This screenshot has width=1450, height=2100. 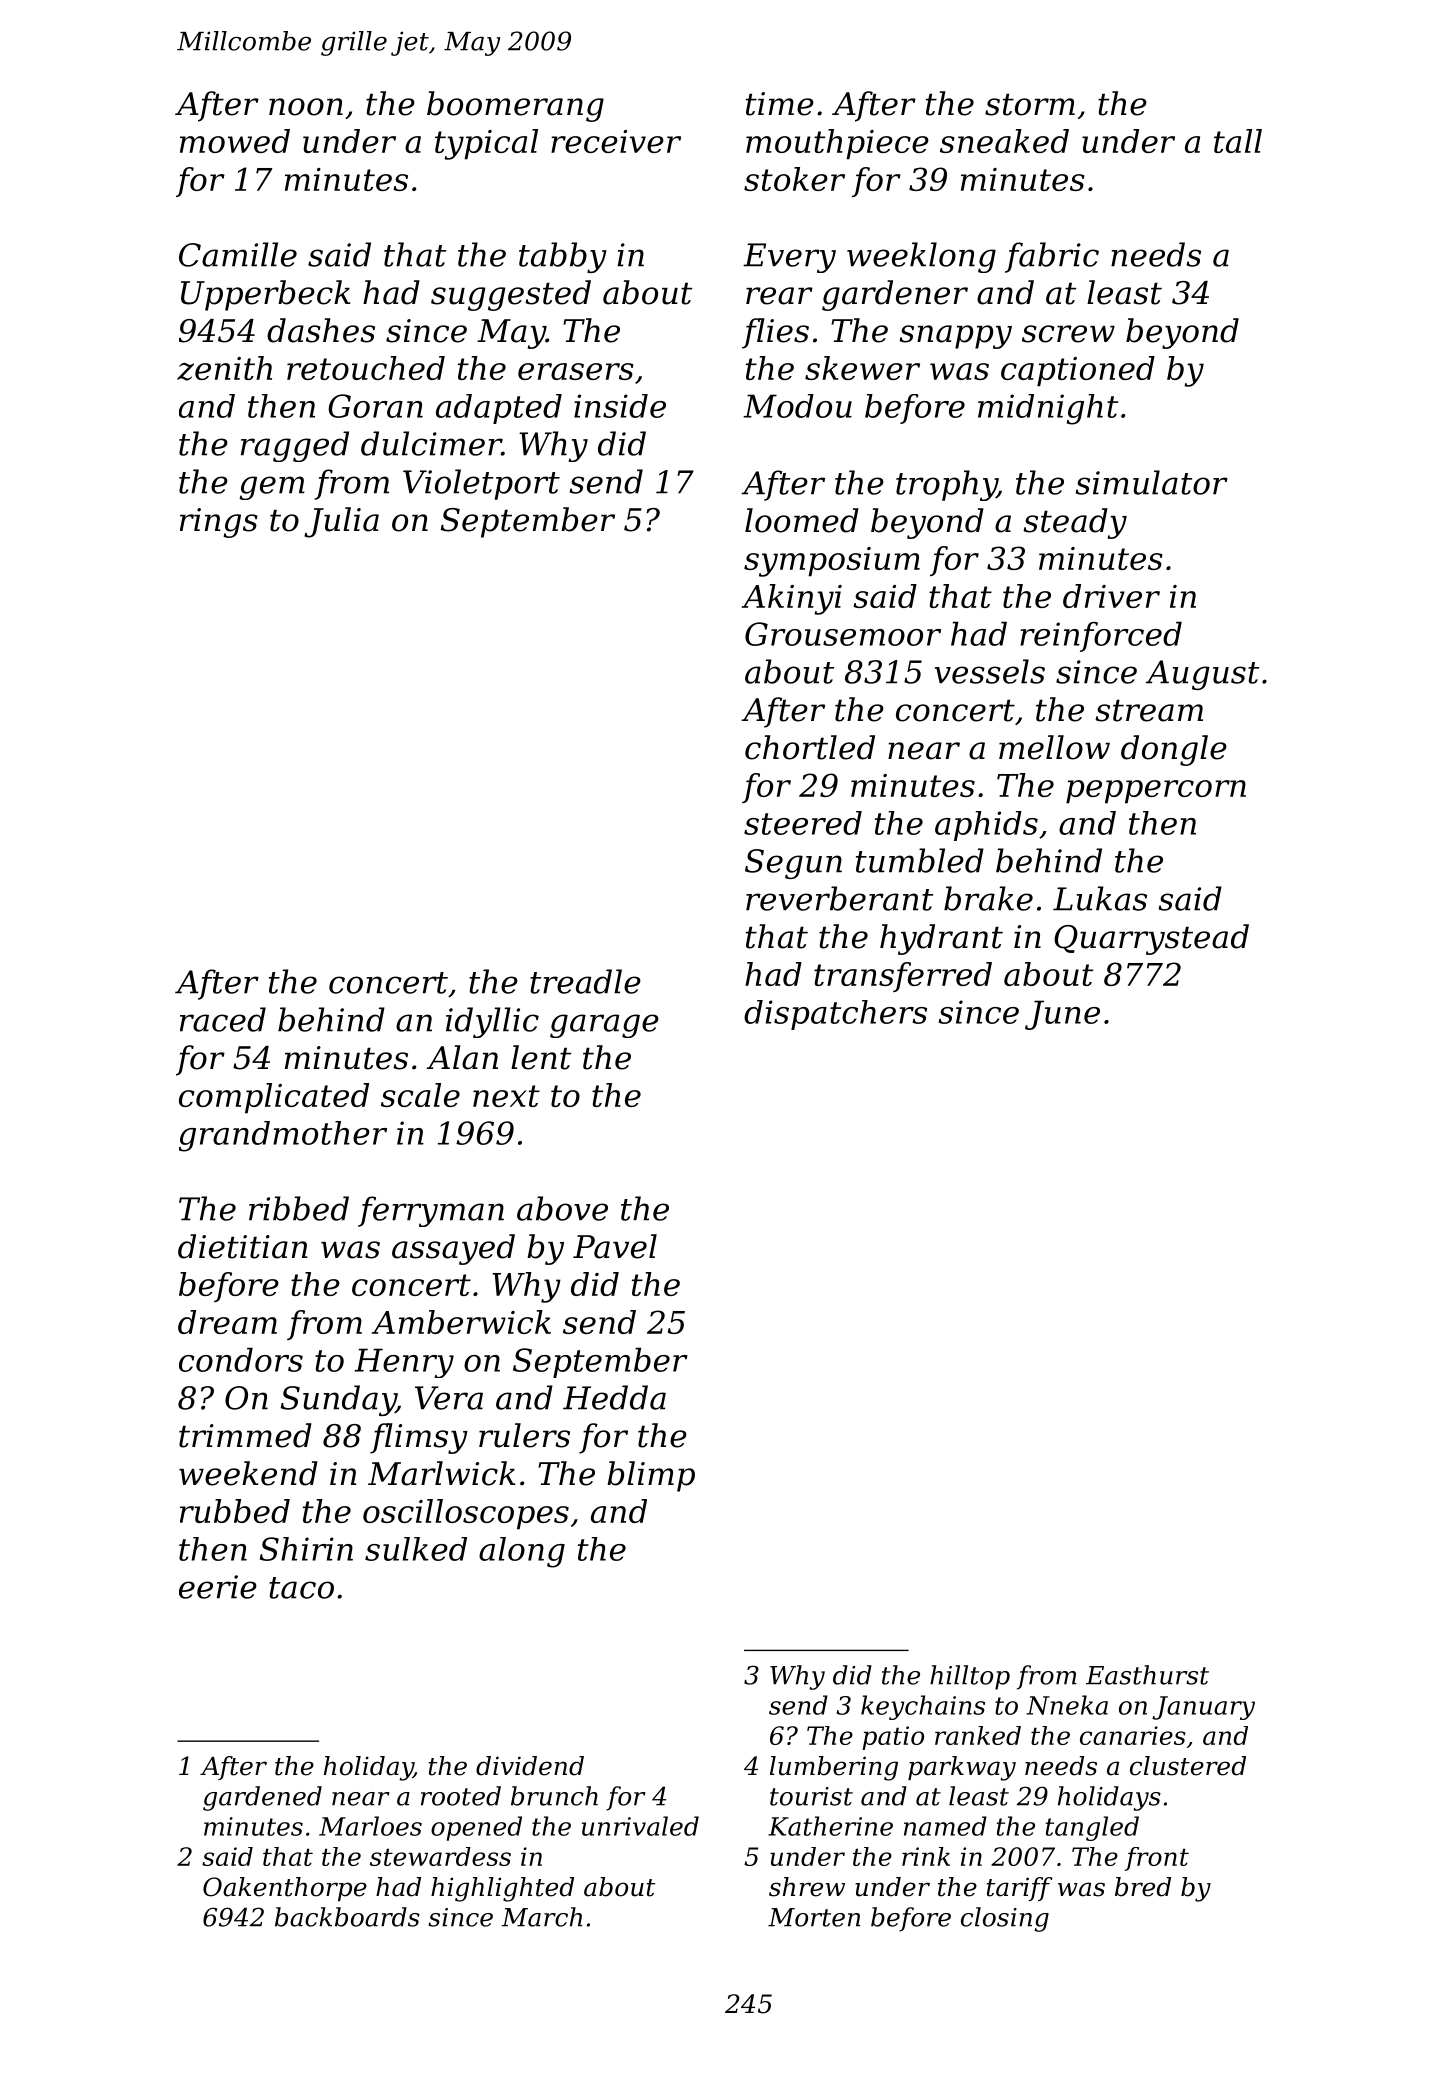 What do you see at coordinates (223, 1019) in the screenshot?
I see `raced` at bounding box center [223, 1019].
